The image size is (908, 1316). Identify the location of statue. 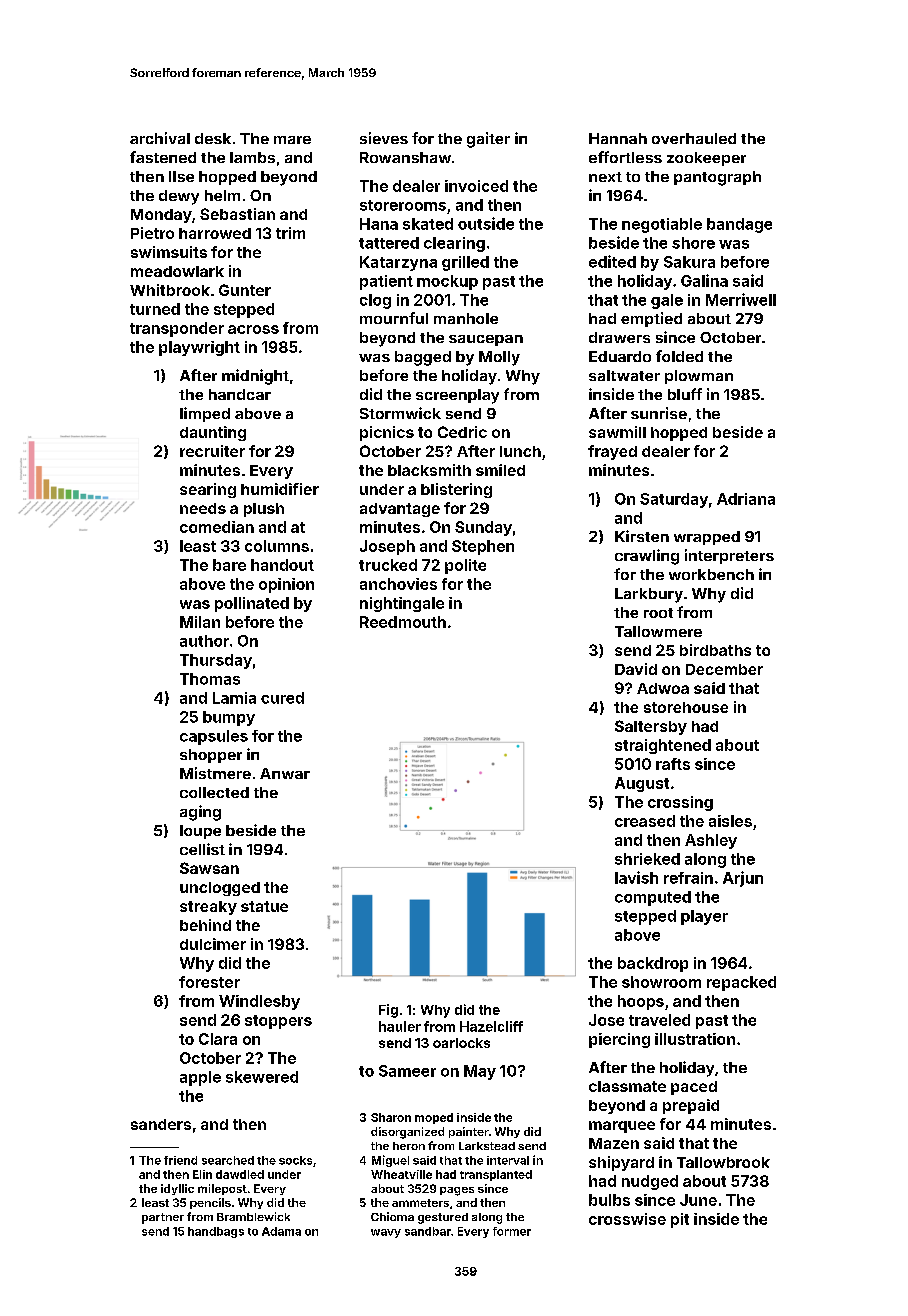
(264, 906).
